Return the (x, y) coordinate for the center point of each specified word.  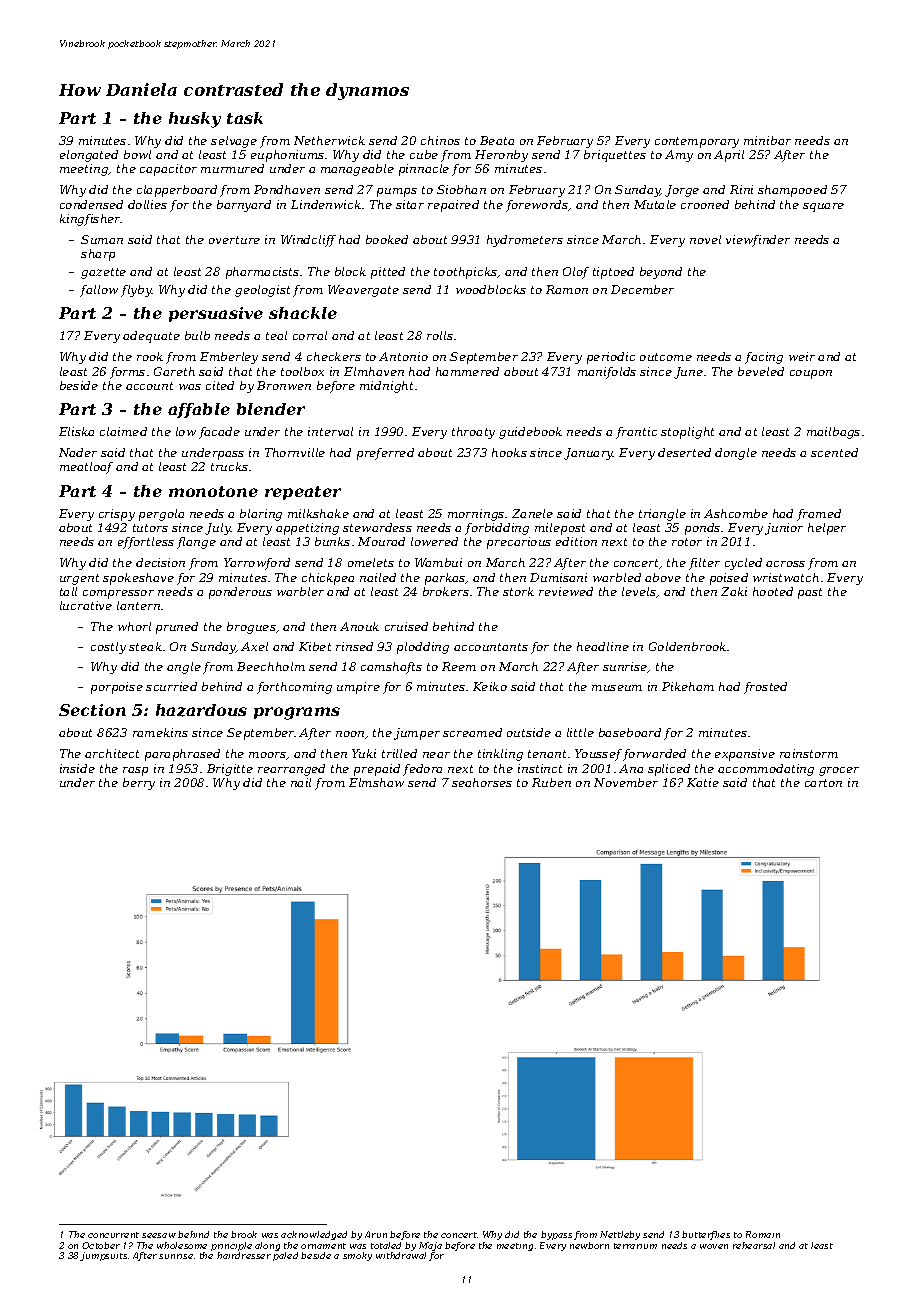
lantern (138, 605)
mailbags (833, 433)
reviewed (566, 591)
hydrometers (525, 241)
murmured (232, 168)
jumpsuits (103, 1256)
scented (834, 452)
